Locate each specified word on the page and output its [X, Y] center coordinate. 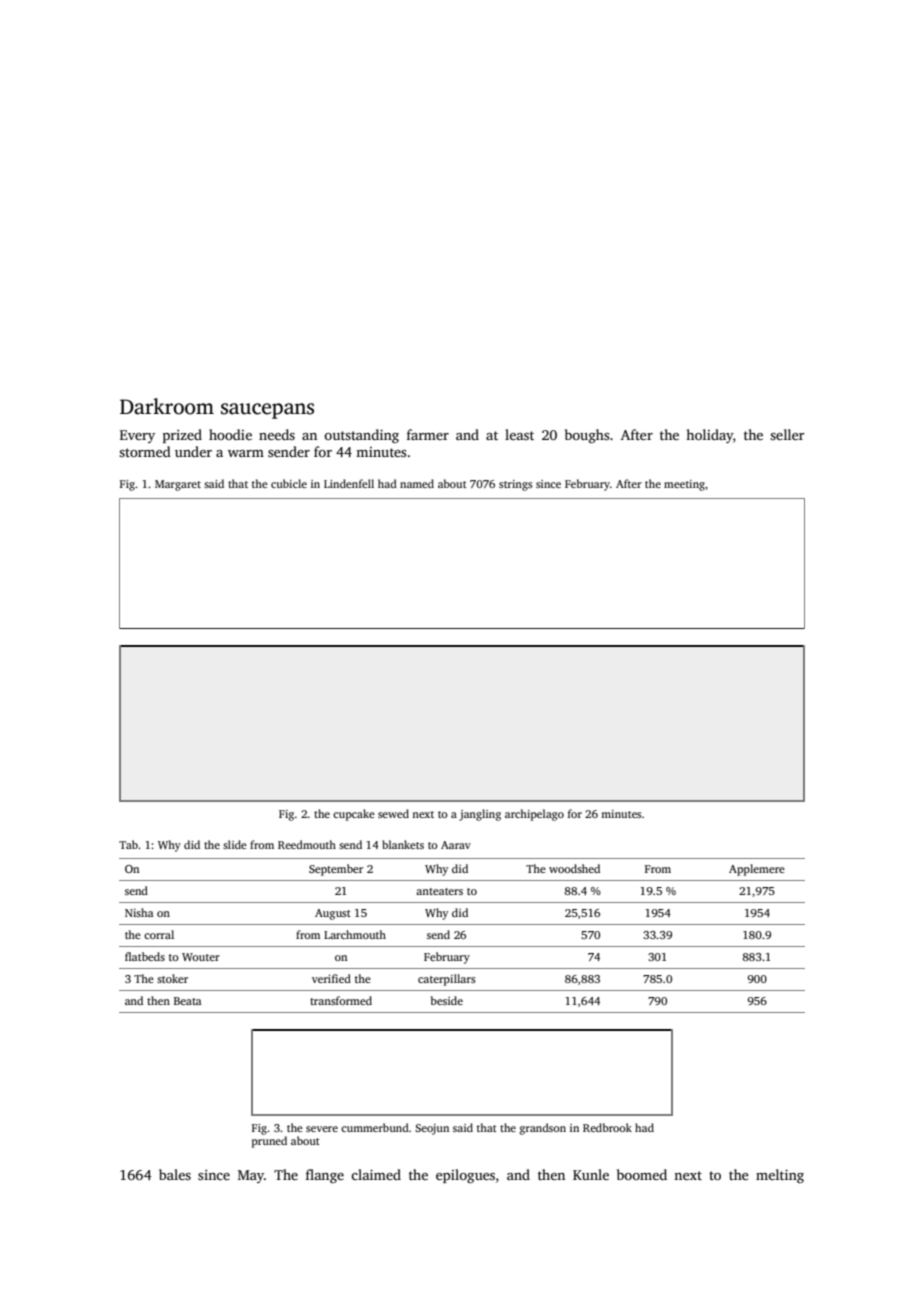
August [333, 914]
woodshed [574, 868]
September [336, 870]
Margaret [178, 485]
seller [787, 434]
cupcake [354, 815]
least [519, 434]
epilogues [465, 1176]
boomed [642, 1174]
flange [325, 1176]
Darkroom [167, 406]
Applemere [757, 870]
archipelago [534, 815]
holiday [709, 436]
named [417, 483]
